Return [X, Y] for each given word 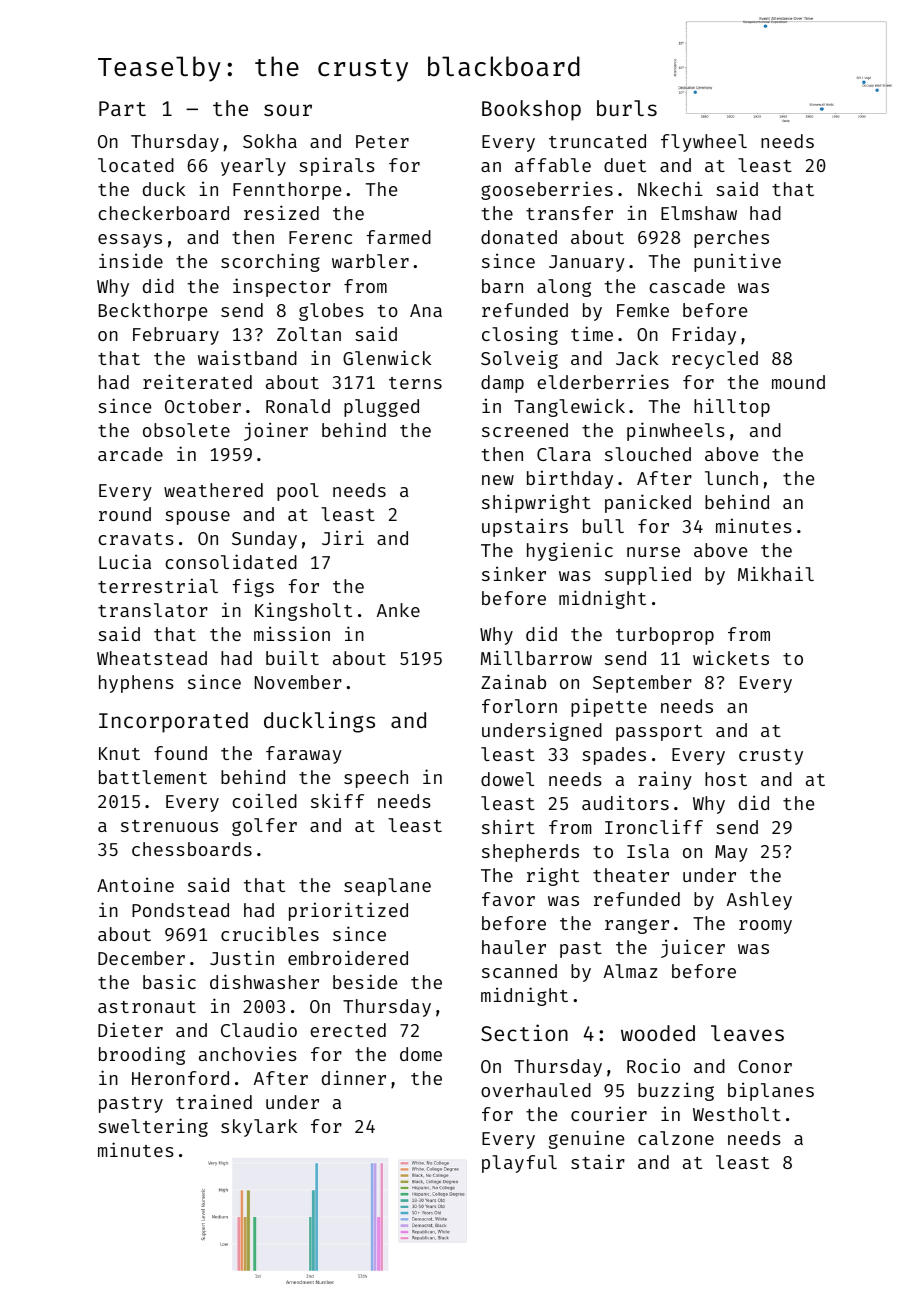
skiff [337, 800]
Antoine [135, 884]
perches [731, 239]
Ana [426, 310]
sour [288, 110]
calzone [676, 1138]
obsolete [186, 430]
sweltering [153, 1127]
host [726, 779]
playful [519, 1164]
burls [627, 108]
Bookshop [531, 110]
